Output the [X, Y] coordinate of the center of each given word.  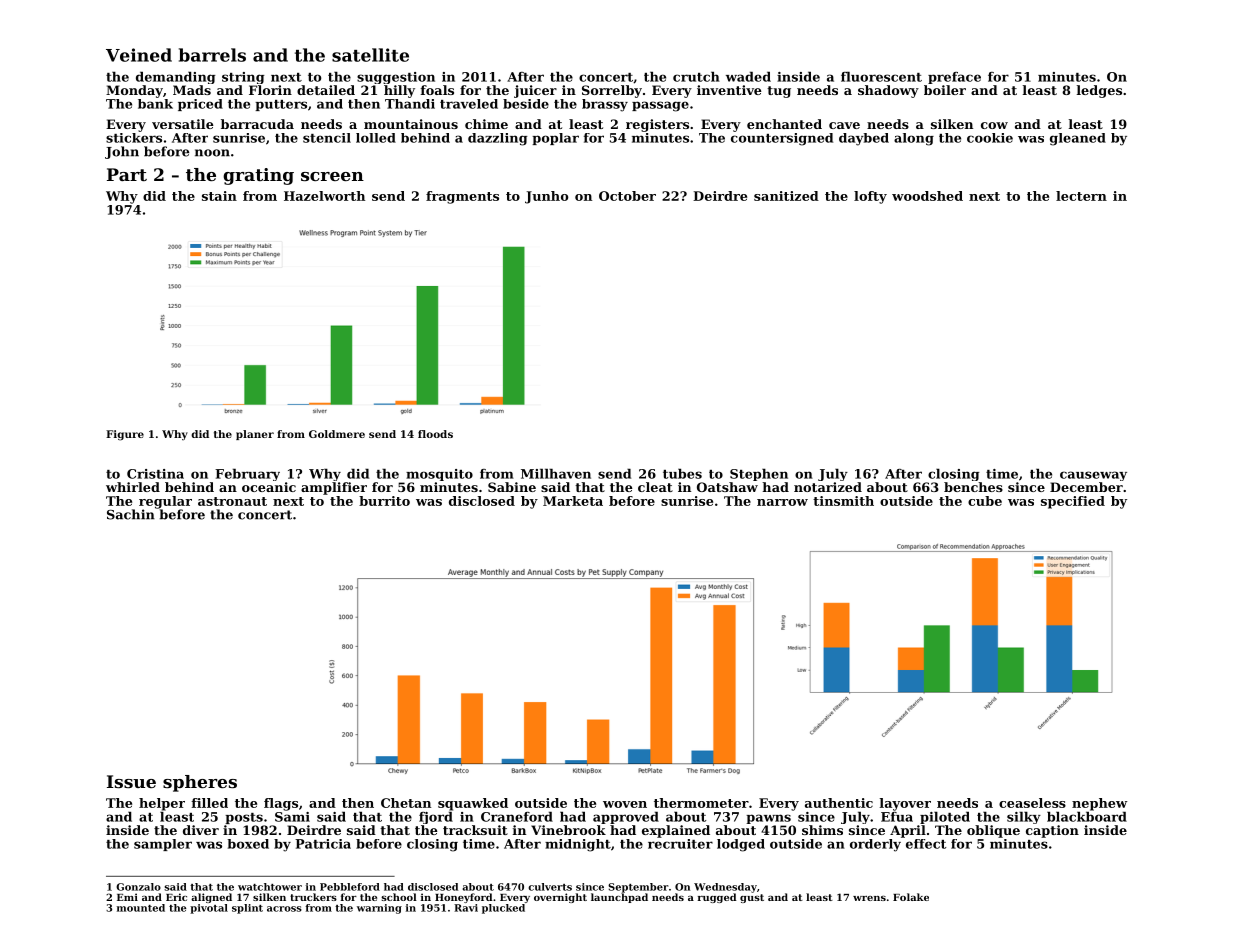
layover [905, 804]
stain [219, 196]
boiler [945, 90]
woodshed [927, 196]
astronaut [232, 501]
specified [1073, 502]
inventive [729, 90]
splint [247, 909]
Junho [547, 197]
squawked [473, 804]
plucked [503, 909]
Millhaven [556, 473]
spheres [200, 783]
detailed [326, 90]
